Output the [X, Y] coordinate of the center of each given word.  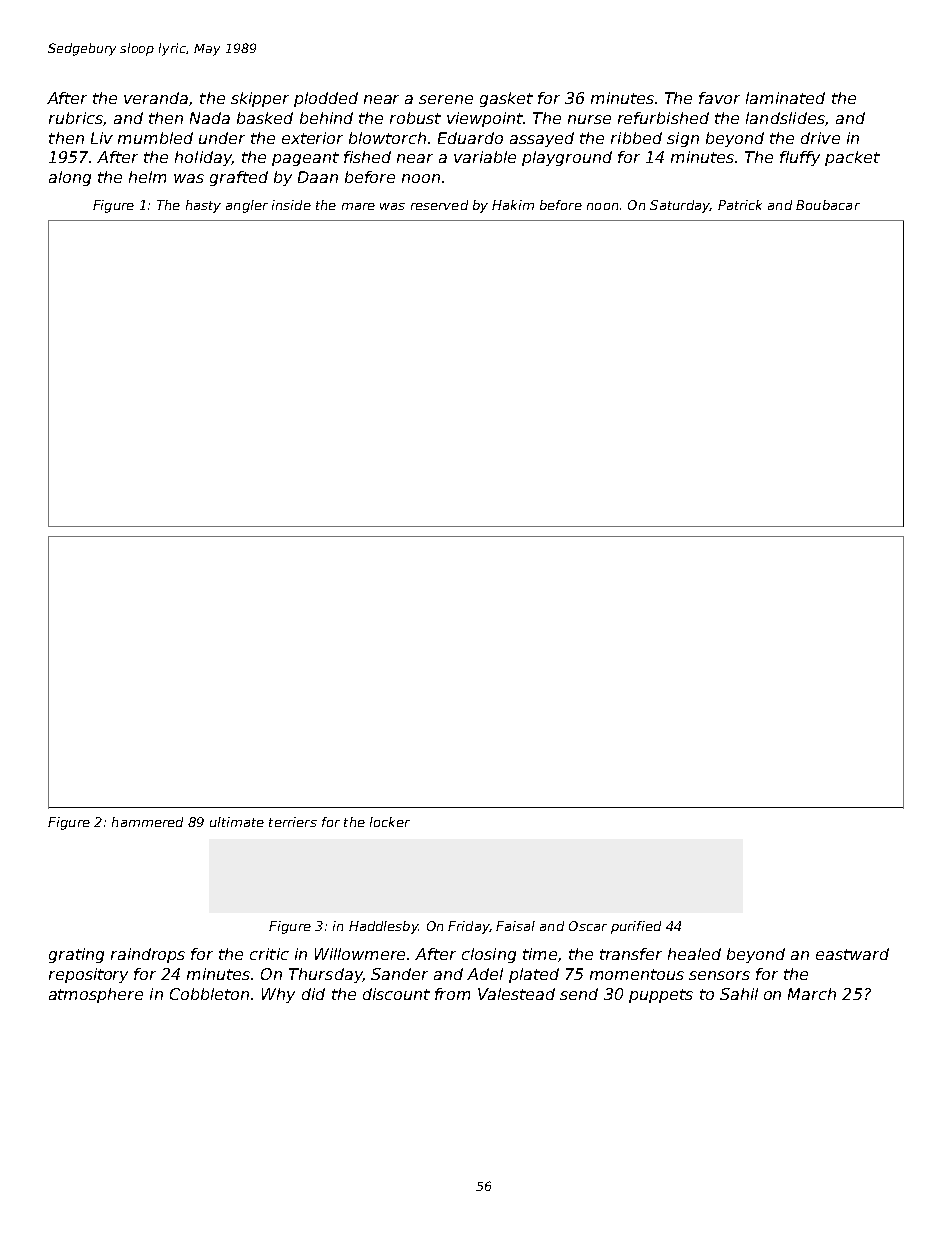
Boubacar [828, 205]
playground [567, 158]
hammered [147, 822]
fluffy [800, 158]
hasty [203, 206]
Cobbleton [209, 994]
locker [390, 822]
